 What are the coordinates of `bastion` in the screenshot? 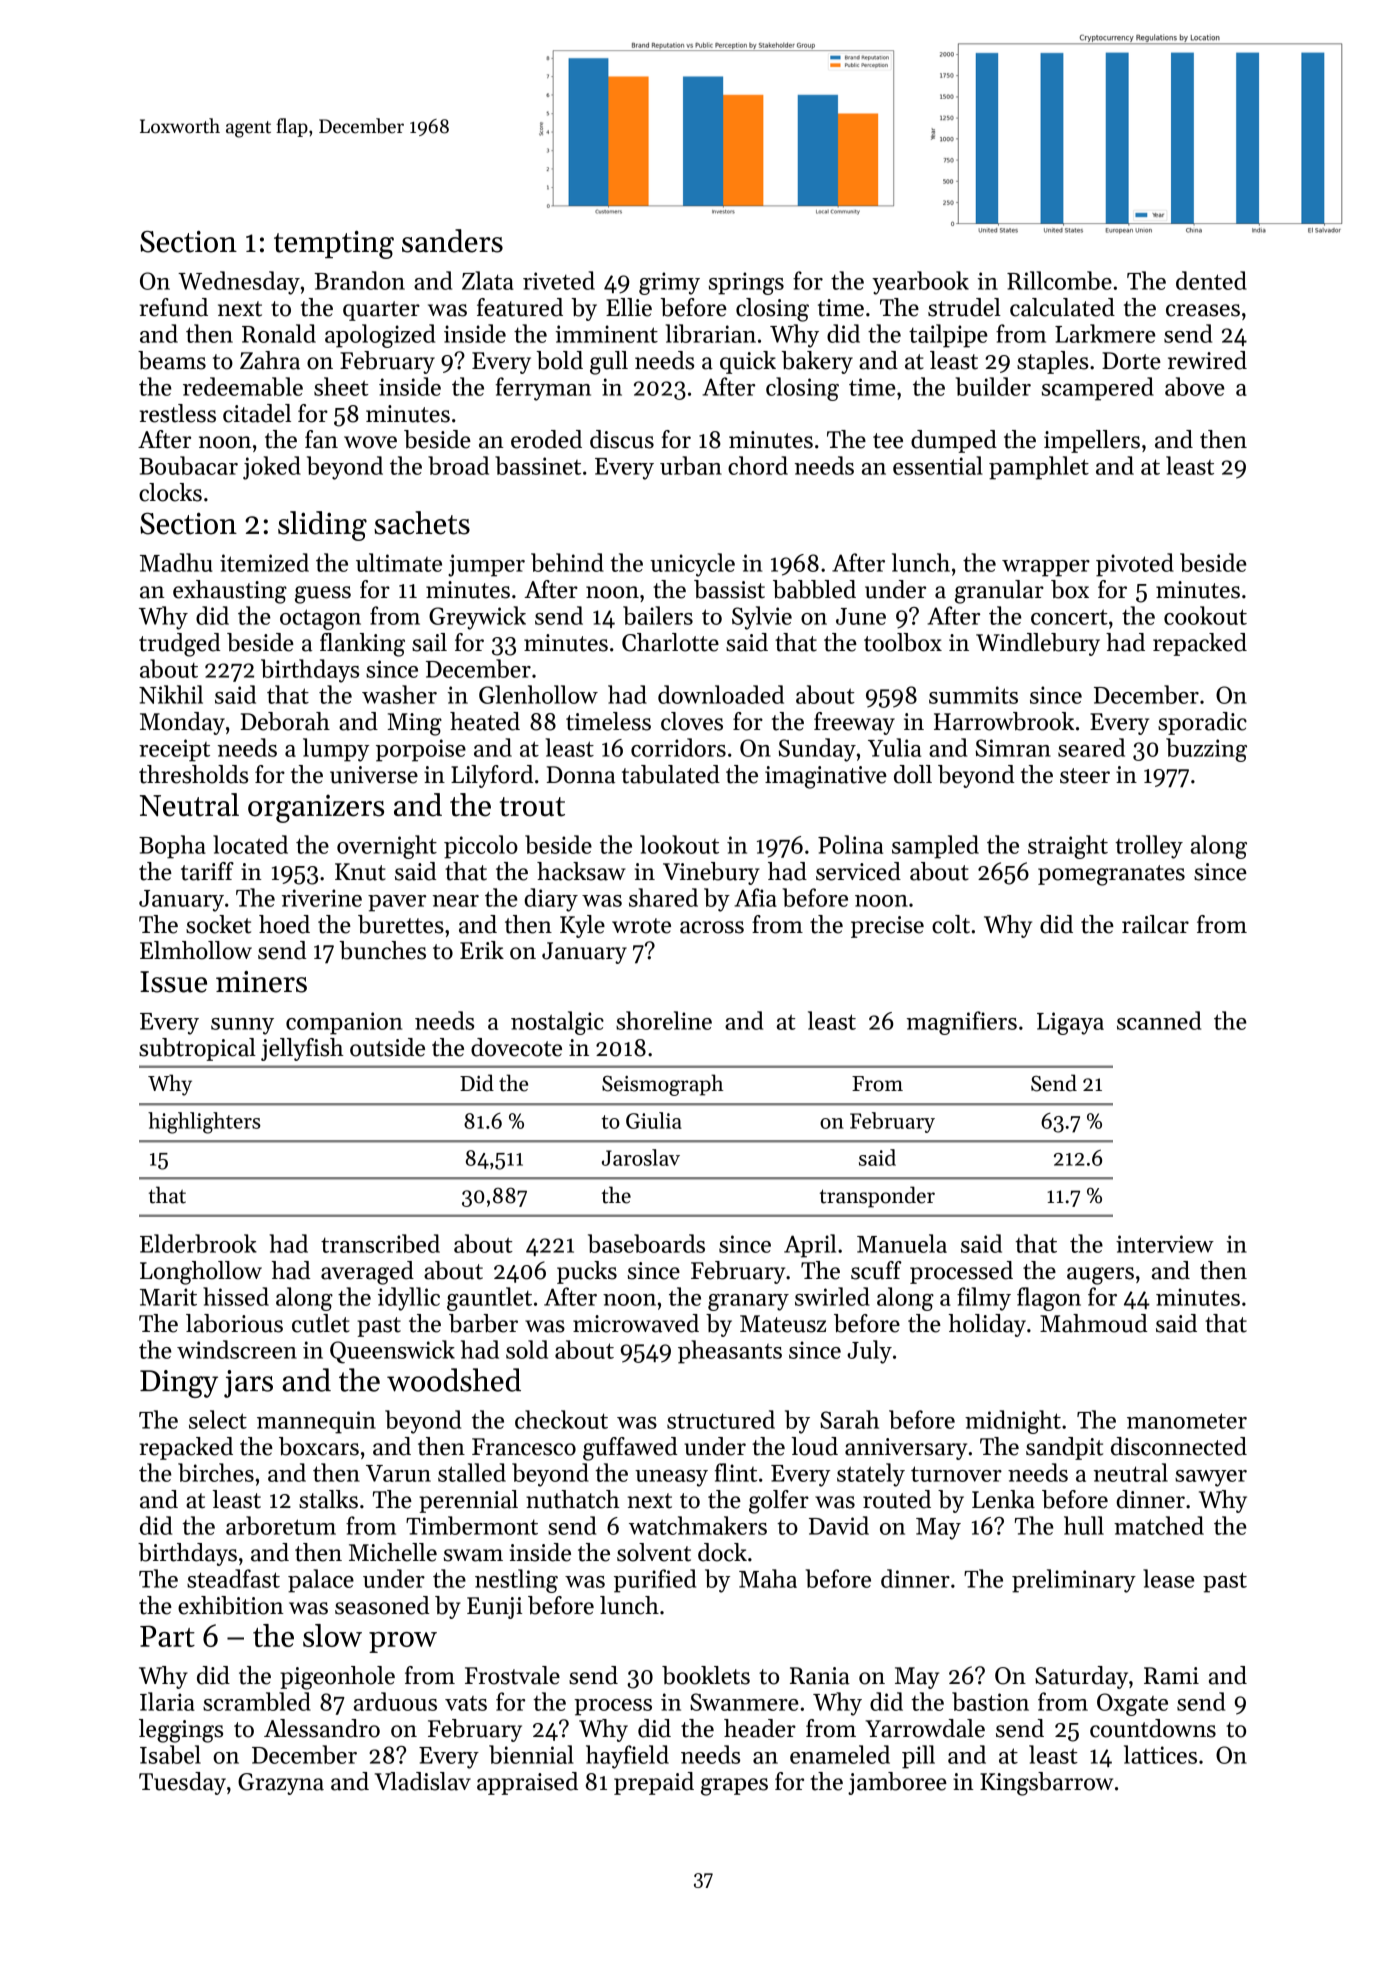 It's located at (990, 1701).
